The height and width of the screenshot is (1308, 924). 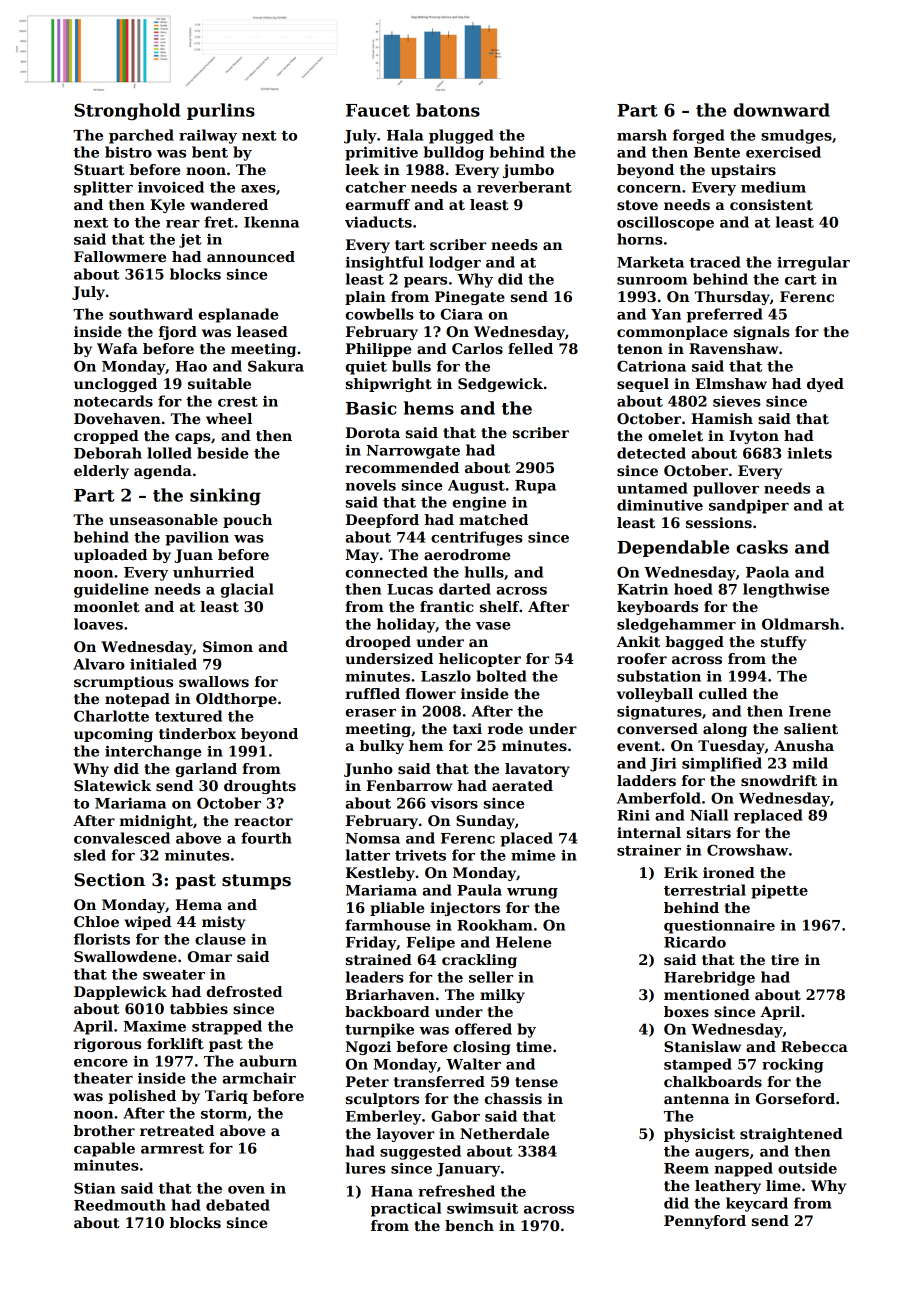 What do you see at coordinates (483, 1029) in the screenshot?
I see `offered` at bounding box center [483, 1029].
